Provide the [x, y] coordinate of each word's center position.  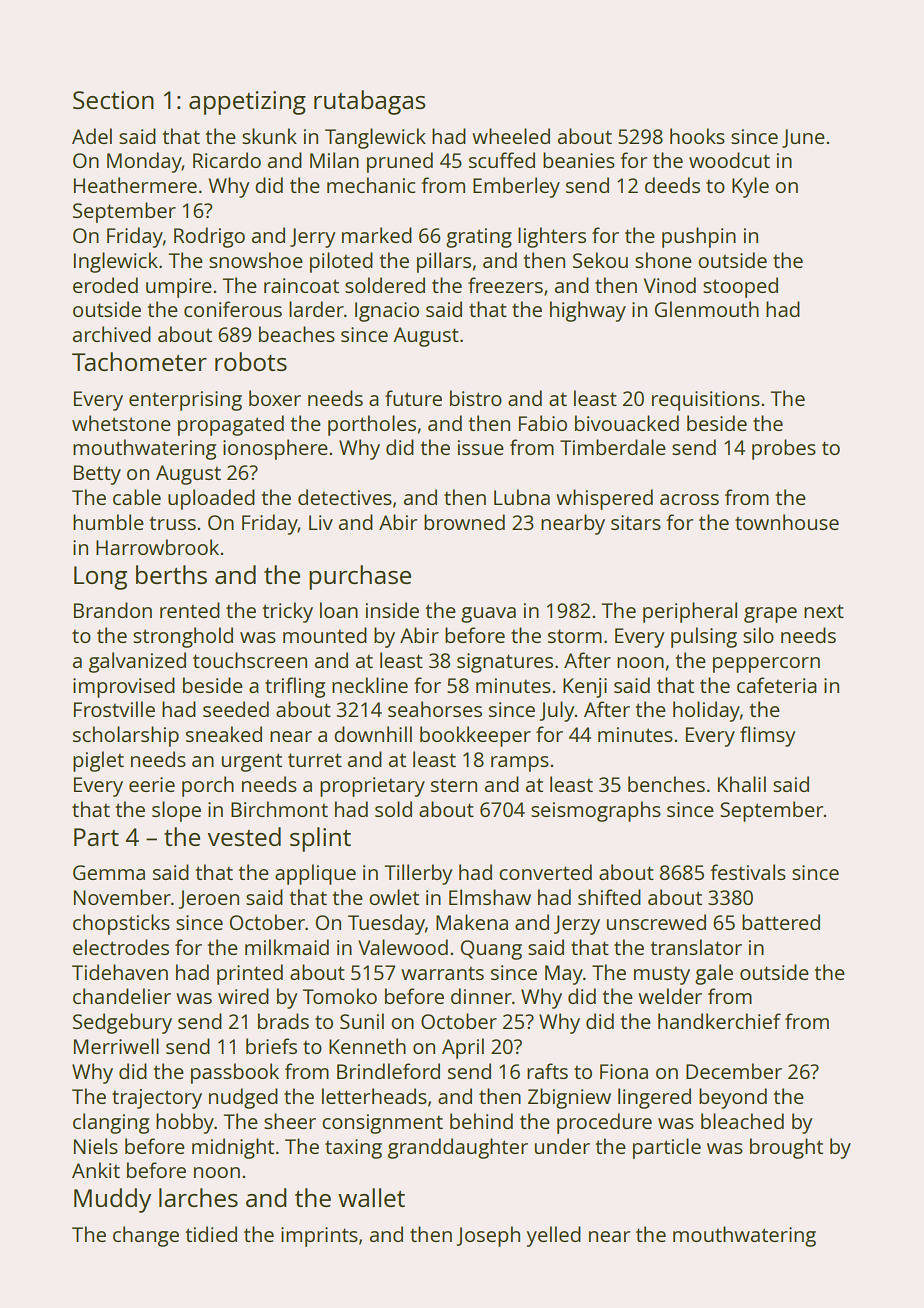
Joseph [488, 1236]
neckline [370, 685]
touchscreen [250, 660]
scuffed [502, 160]
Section [113, 100]
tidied [211, 1234]
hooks [697, 136]
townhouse [787, 522]
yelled [554, 1236]
